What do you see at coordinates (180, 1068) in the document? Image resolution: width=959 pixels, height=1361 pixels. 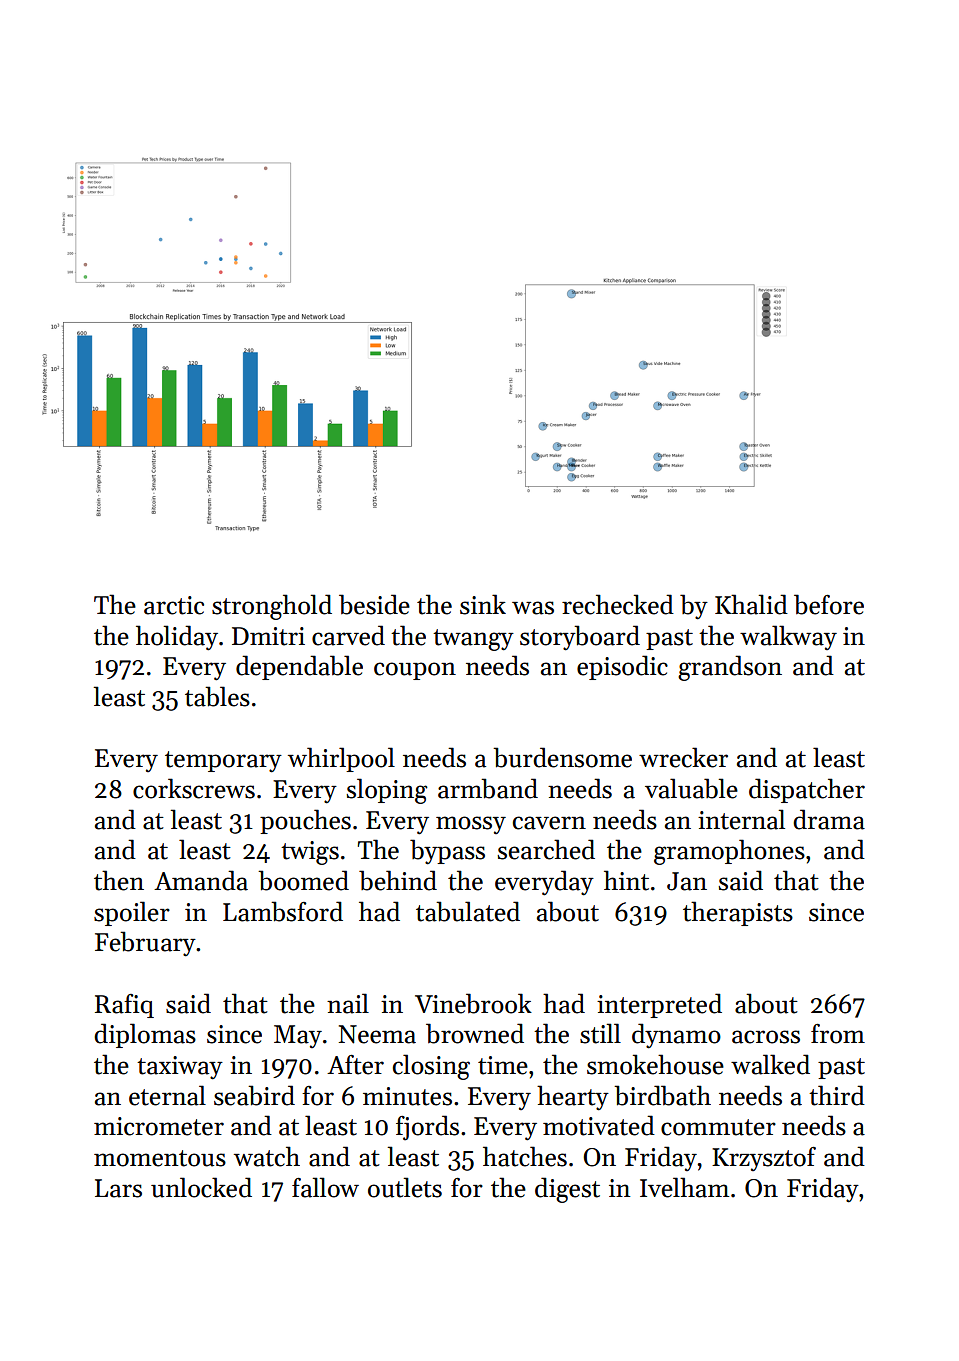 I see `taxiway` at bounding box center [180, 1068].
